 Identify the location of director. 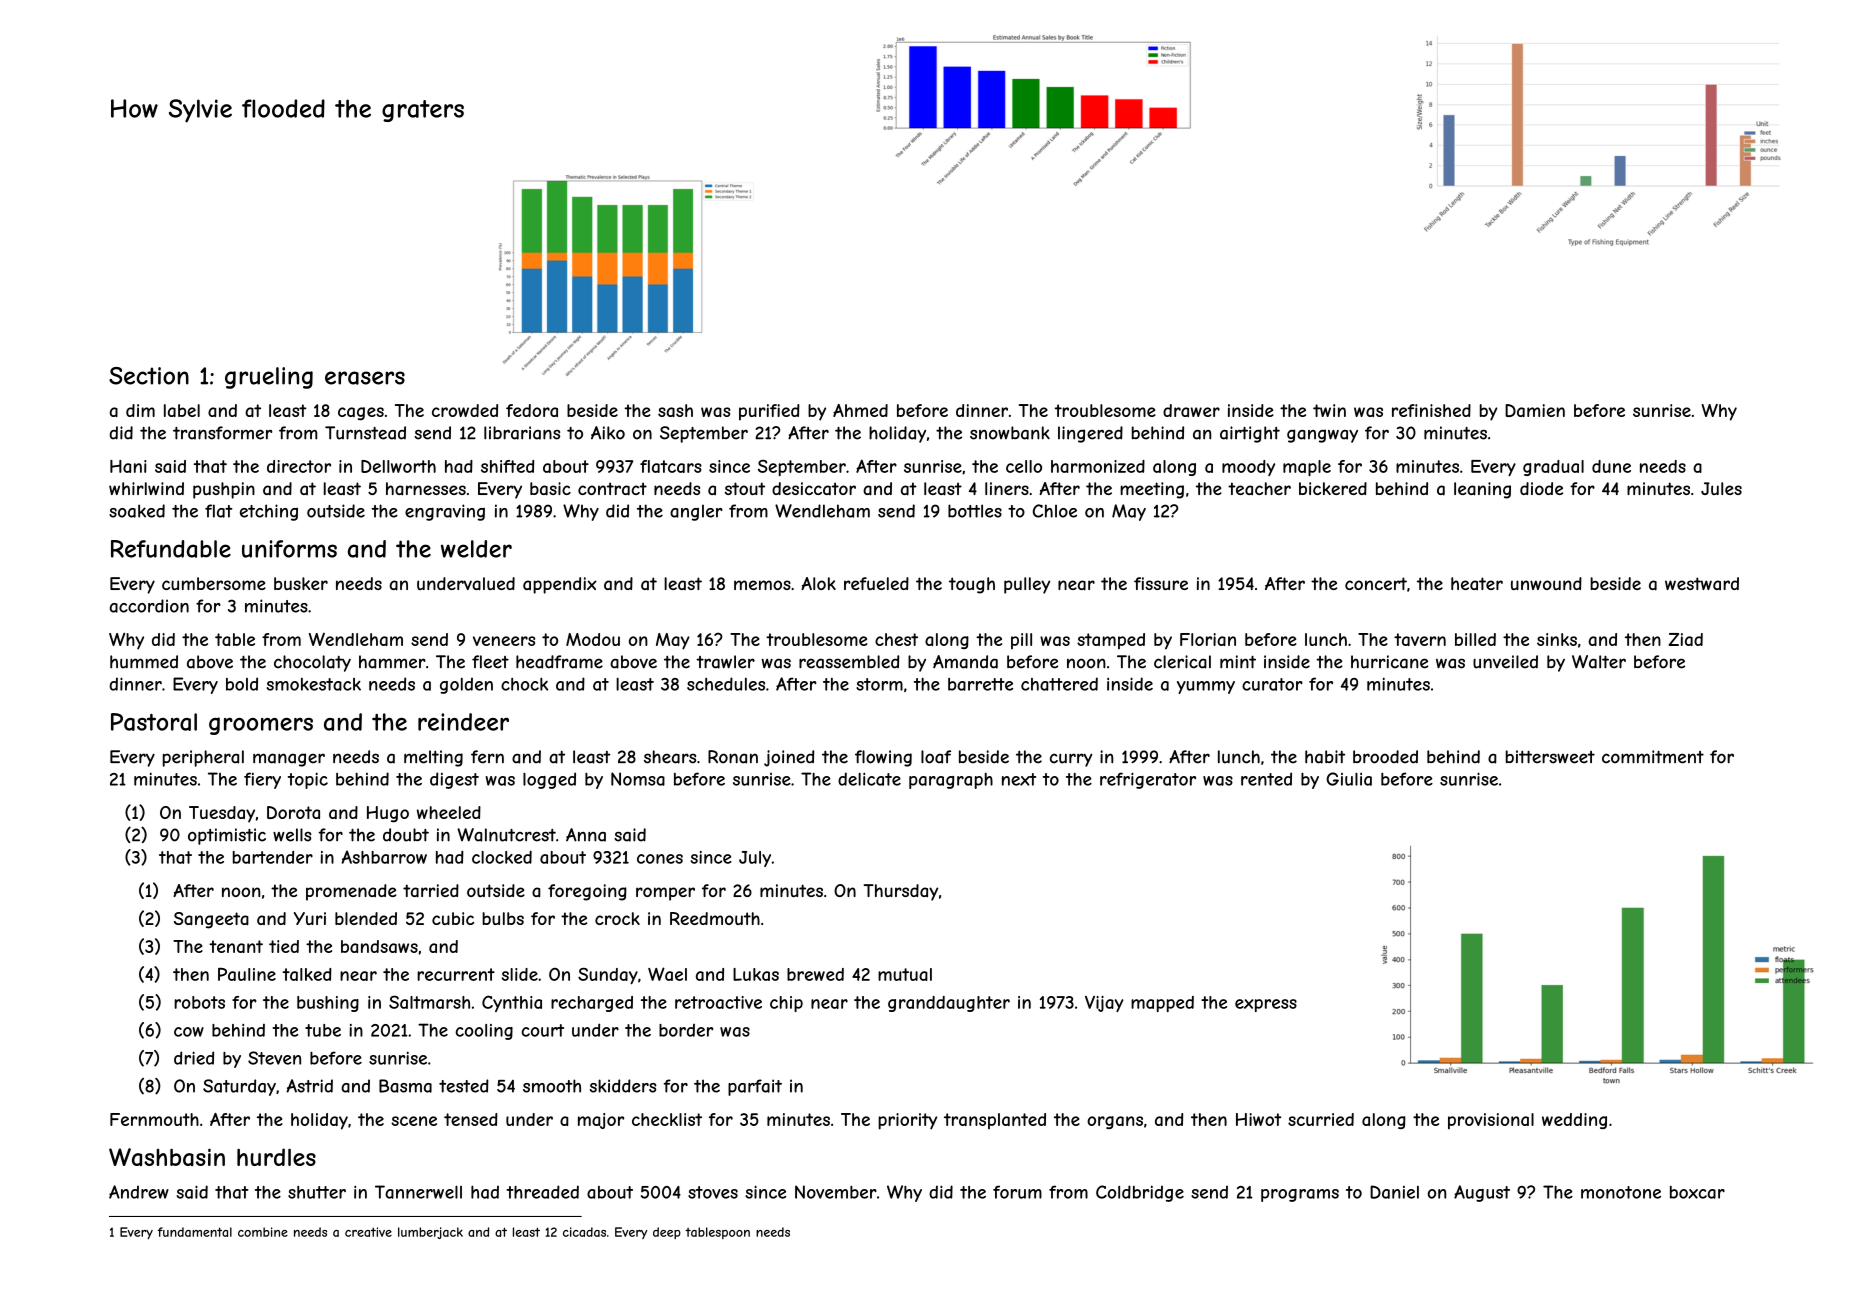
(299, 466).
